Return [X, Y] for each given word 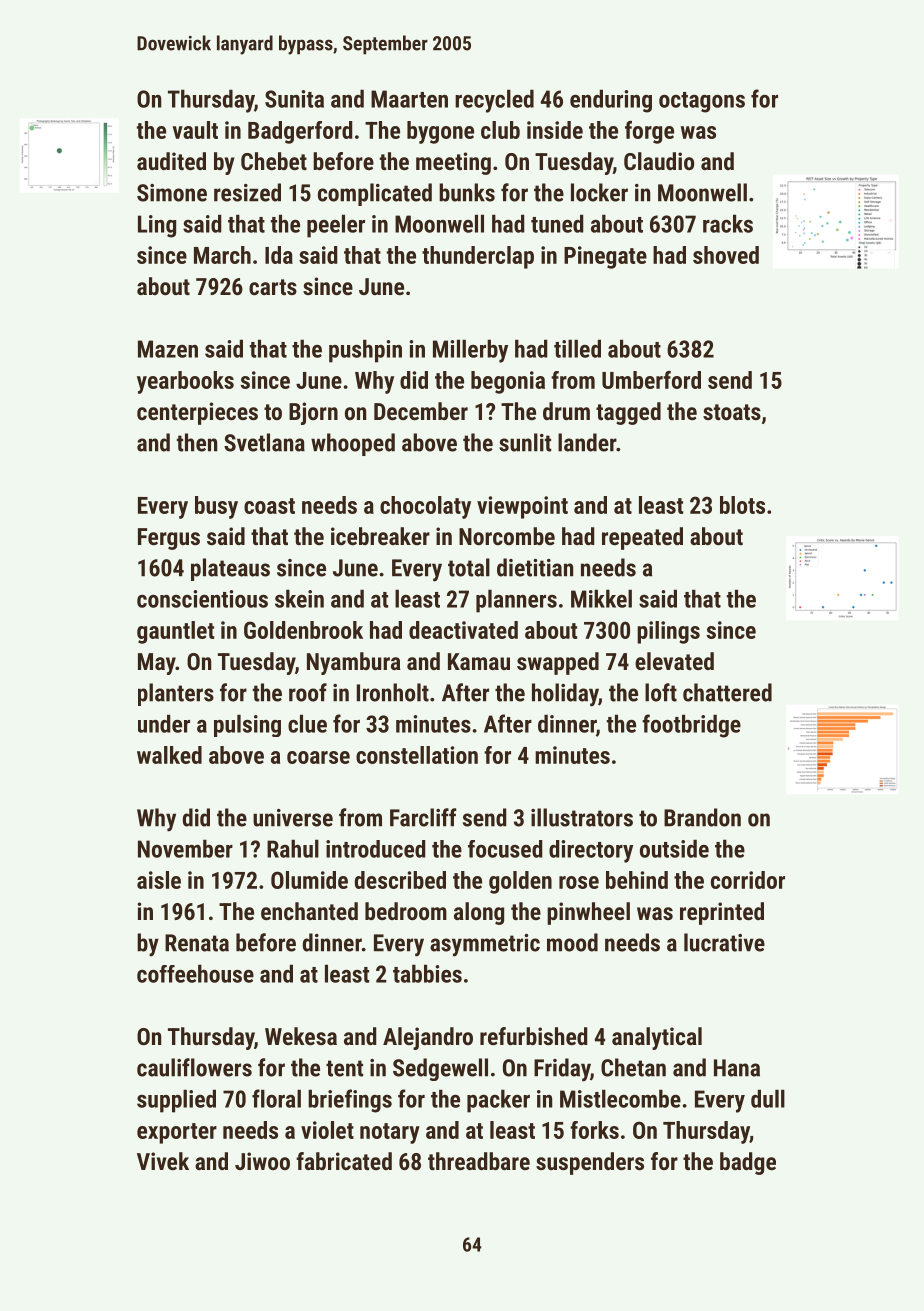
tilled [577, 348]
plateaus [230, 569]
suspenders [590, 1163]
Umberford [651, 380]
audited [171, 161]
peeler [336, 226]
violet [327, 1130]
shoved [726, 255]
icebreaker [380, 536]
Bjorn [313, 413]
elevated [674, 661]
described [400, 880]
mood [572, 942]
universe [293, 818]
